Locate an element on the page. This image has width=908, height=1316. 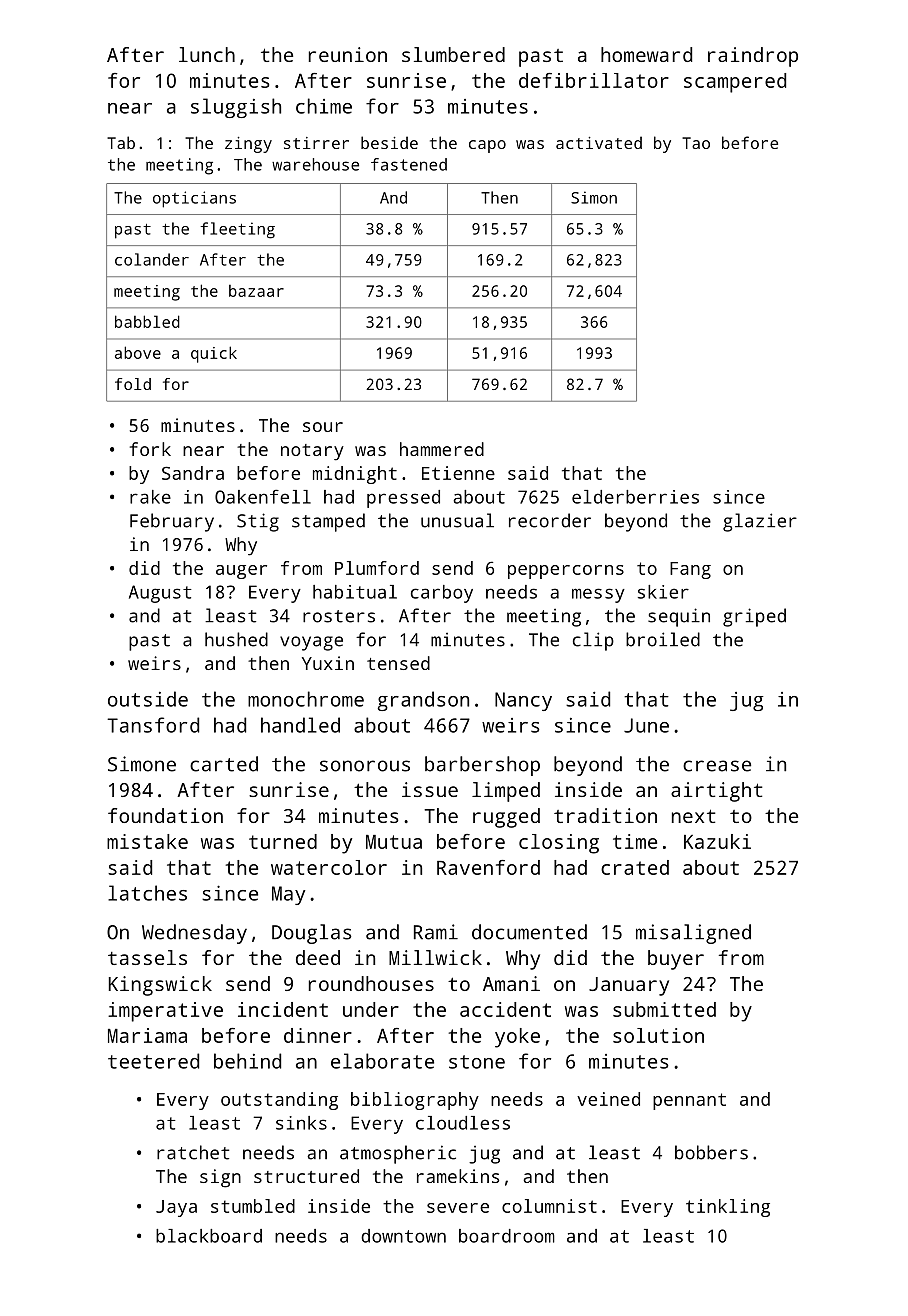
Tao is located at coordinates (696, 143).
